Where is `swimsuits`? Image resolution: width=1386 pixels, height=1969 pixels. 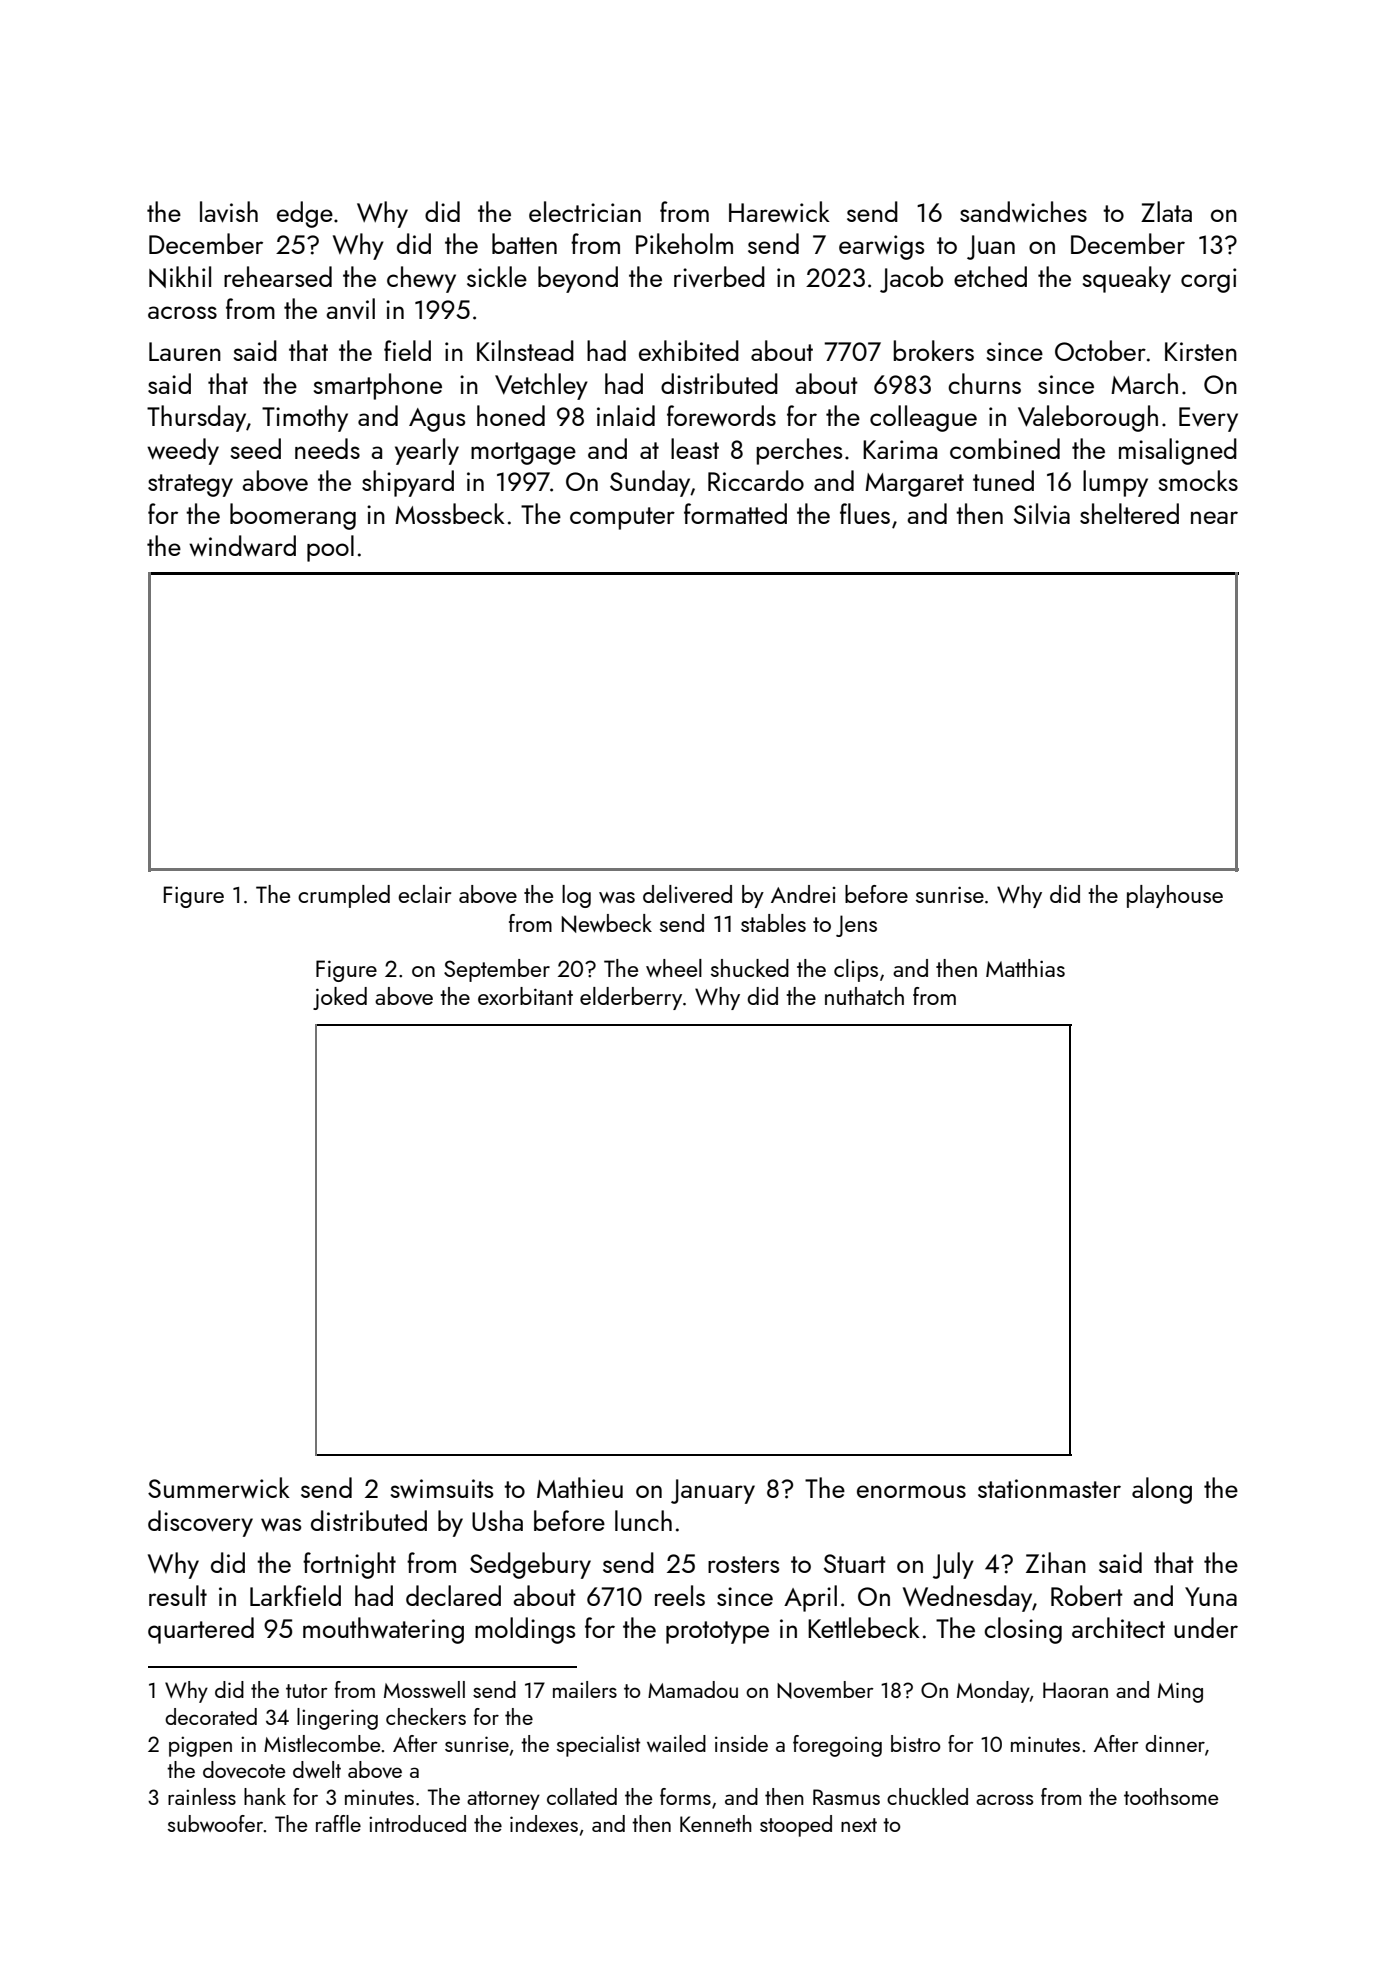
swimsuits is located at coordinates (441, 1489).
